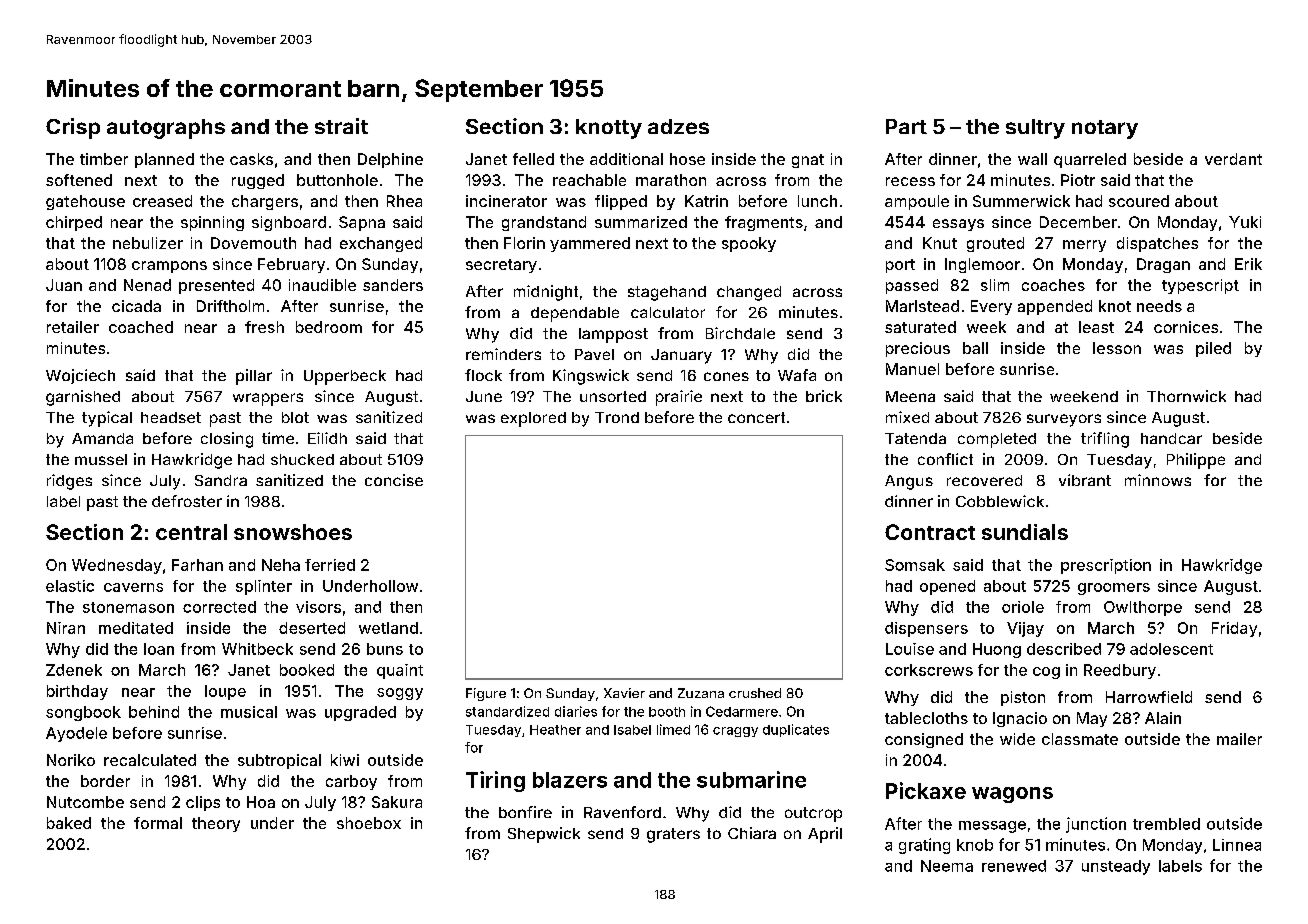  I want to click on Part, so click(906, 126).
